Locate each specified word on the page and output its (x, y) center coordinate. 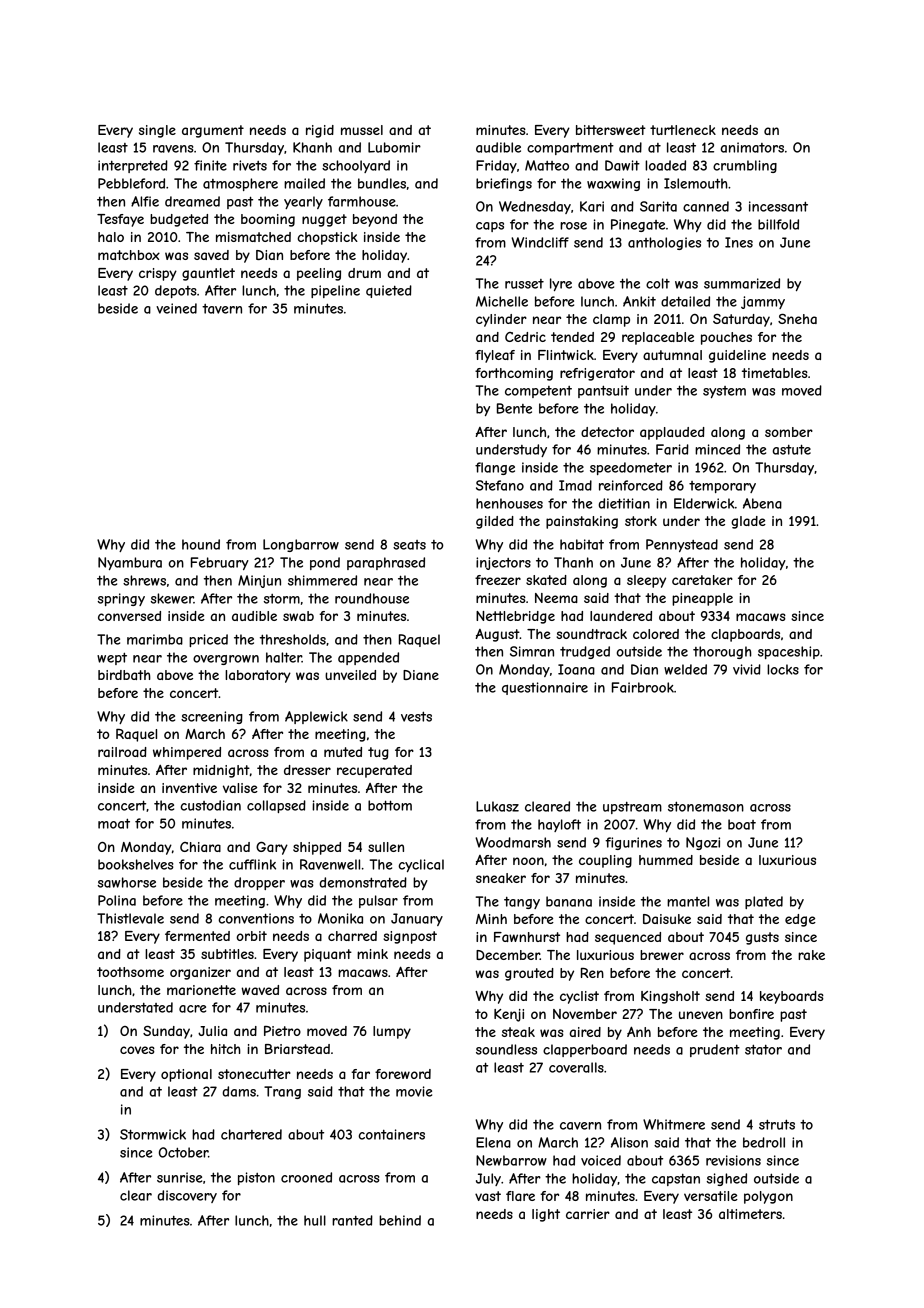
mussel (362, 130)
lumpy (392, 1032)
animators (752, 147)
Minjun (259, 581)
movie (414, 1091)
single (157, 131)
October (183, 1152)
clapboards (745, 635)
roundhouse (372, 598)
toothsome (130, 972)
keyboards (792, 997)
